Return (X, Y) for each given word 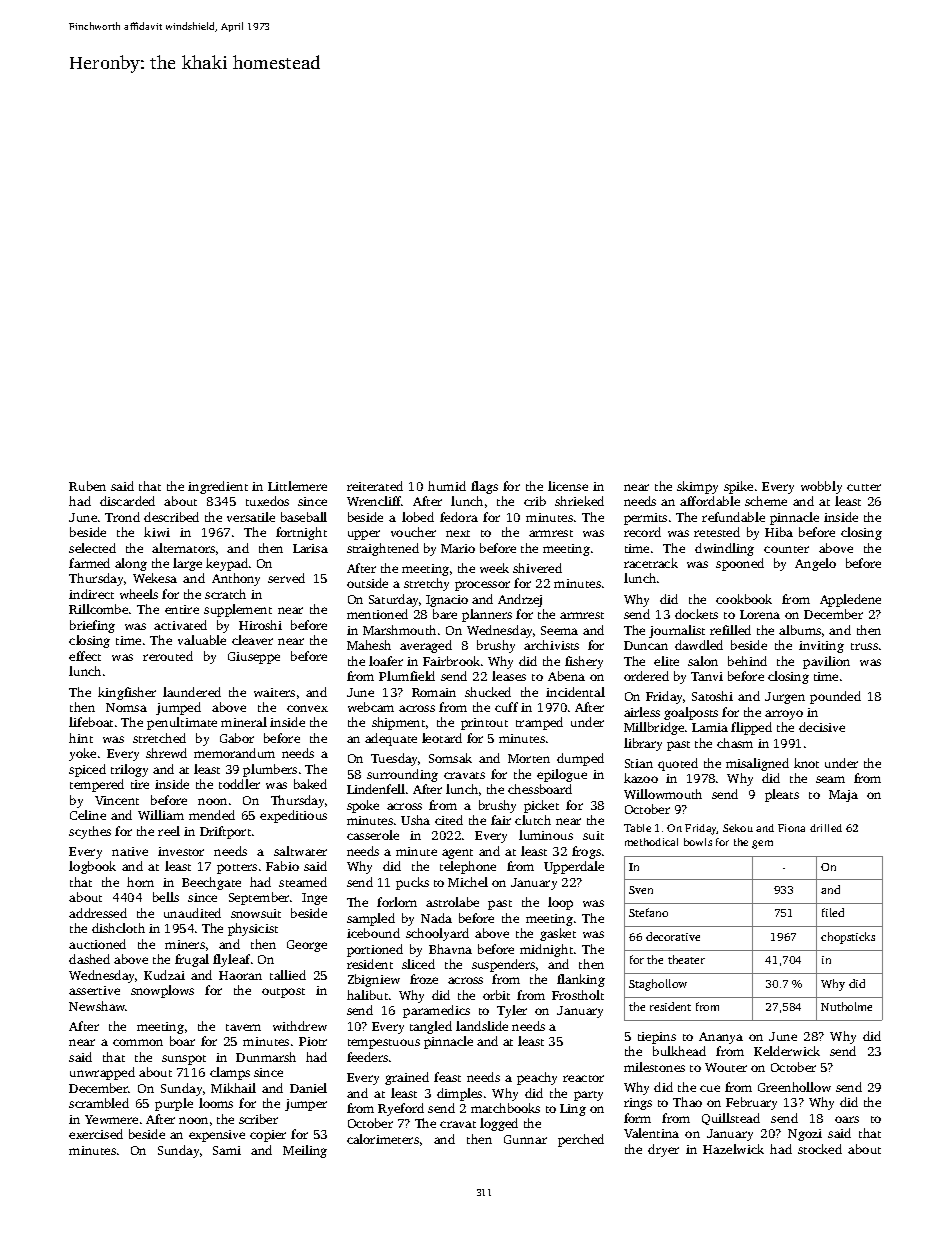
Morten (529, 758)
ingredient (218, 487)
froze (424, 979)
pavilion (826, 662)
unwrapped (102, 1073)
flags (484, 487)
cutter (864, 487)
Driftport (225, 832)
